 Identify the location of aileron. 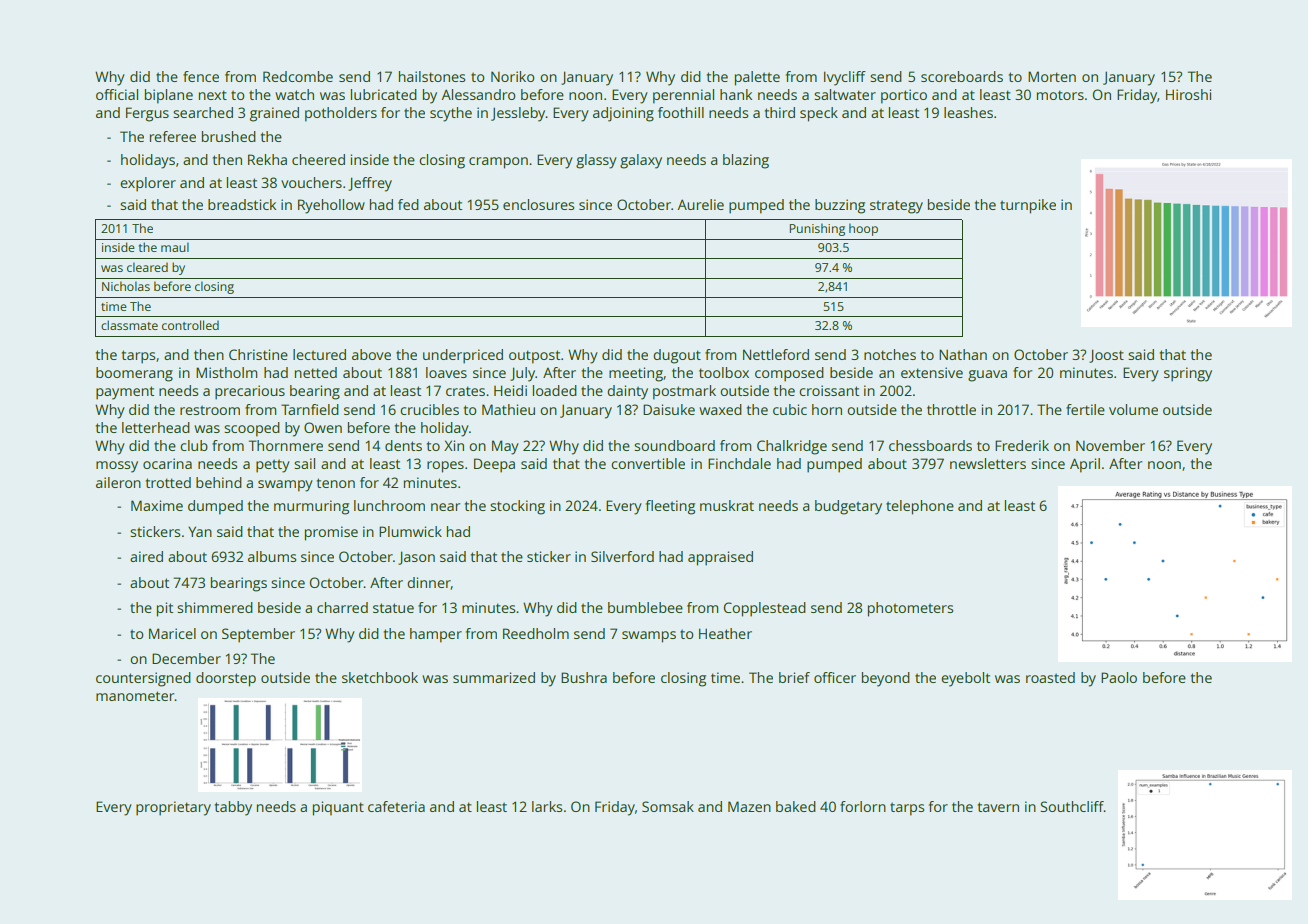
(118, 482).
